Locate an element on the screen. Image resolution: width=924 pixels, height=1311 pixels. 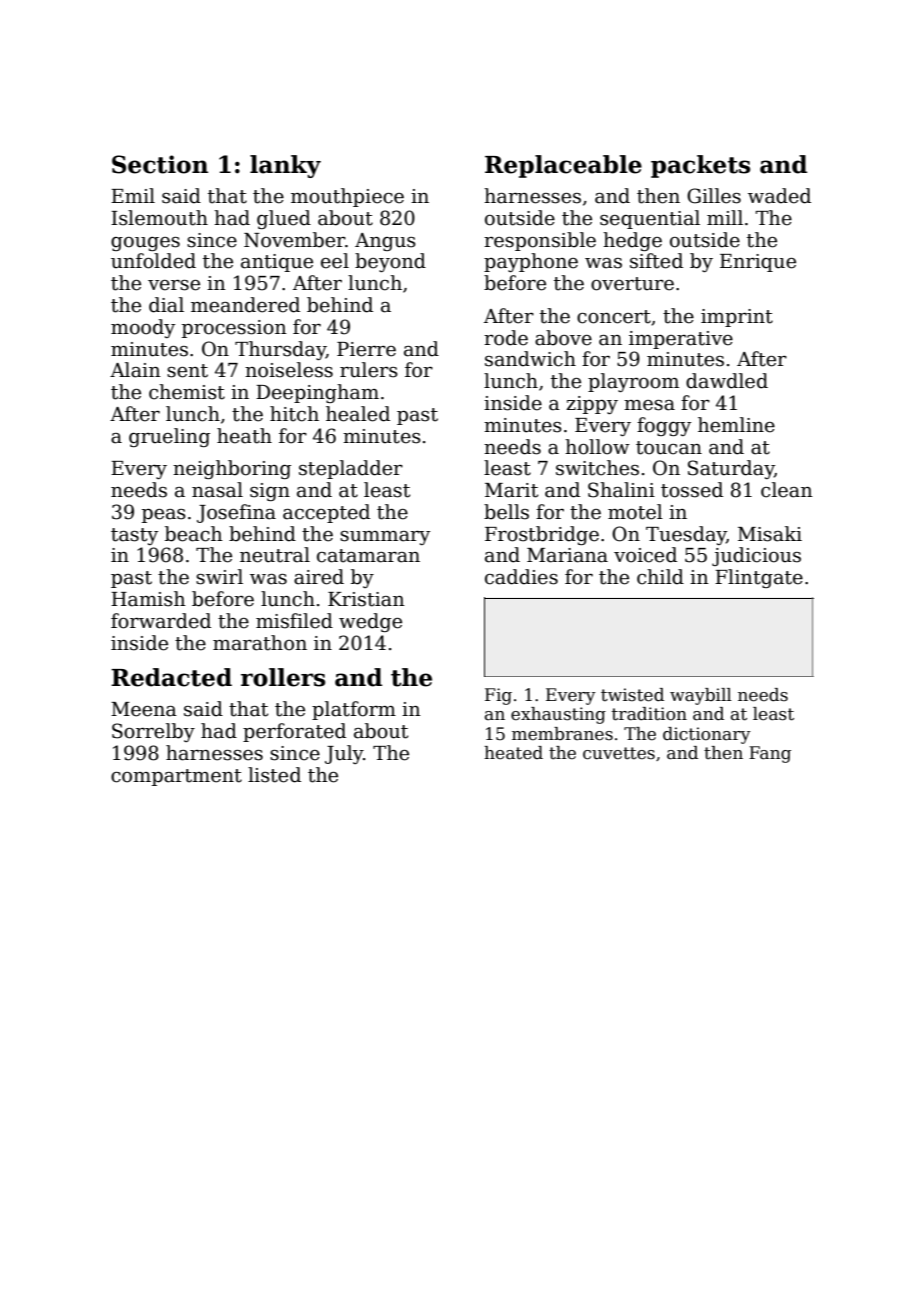
Saturday is located at coordinates (731, 469).
